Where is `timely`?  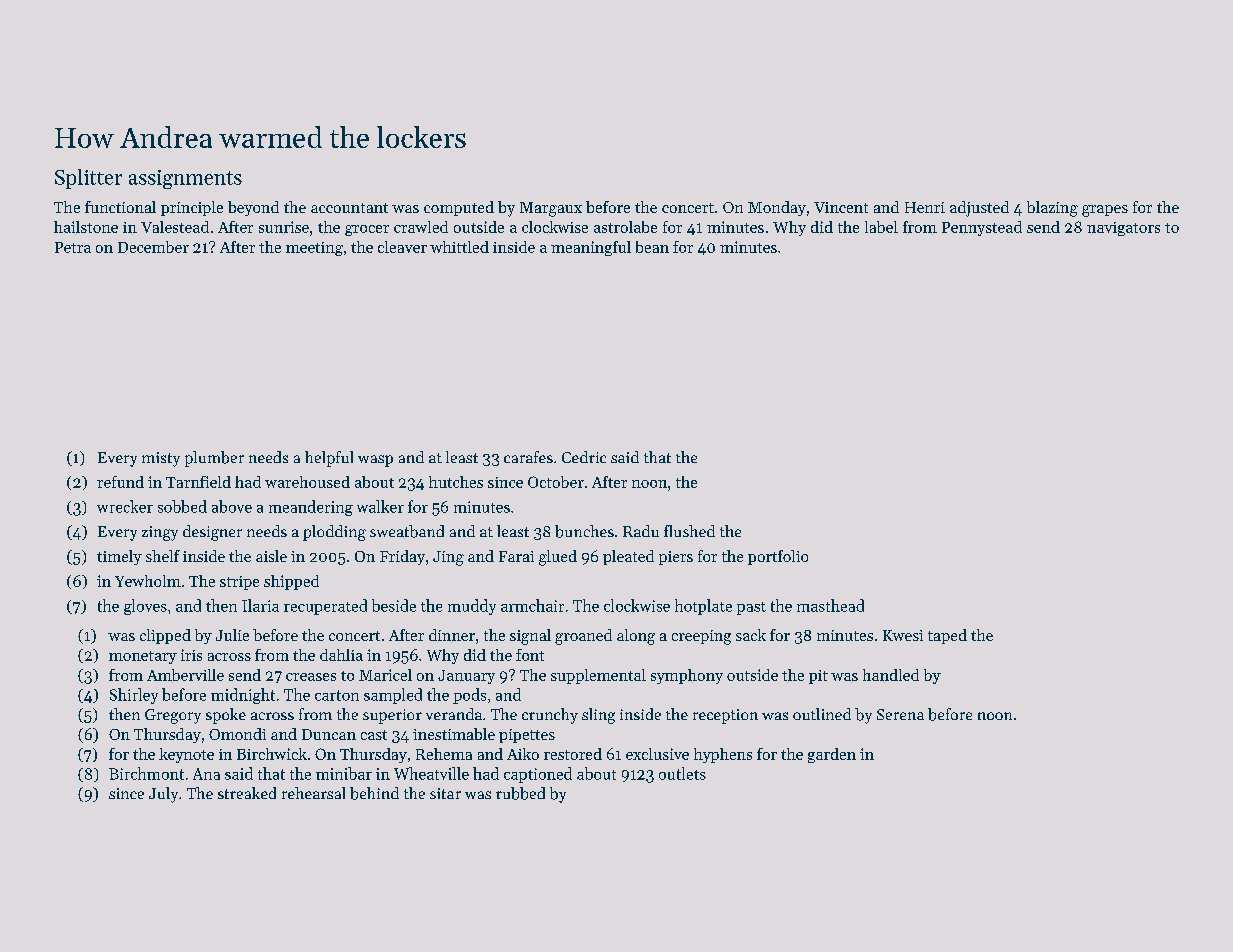 timely is located at coordinates (119, 557).
